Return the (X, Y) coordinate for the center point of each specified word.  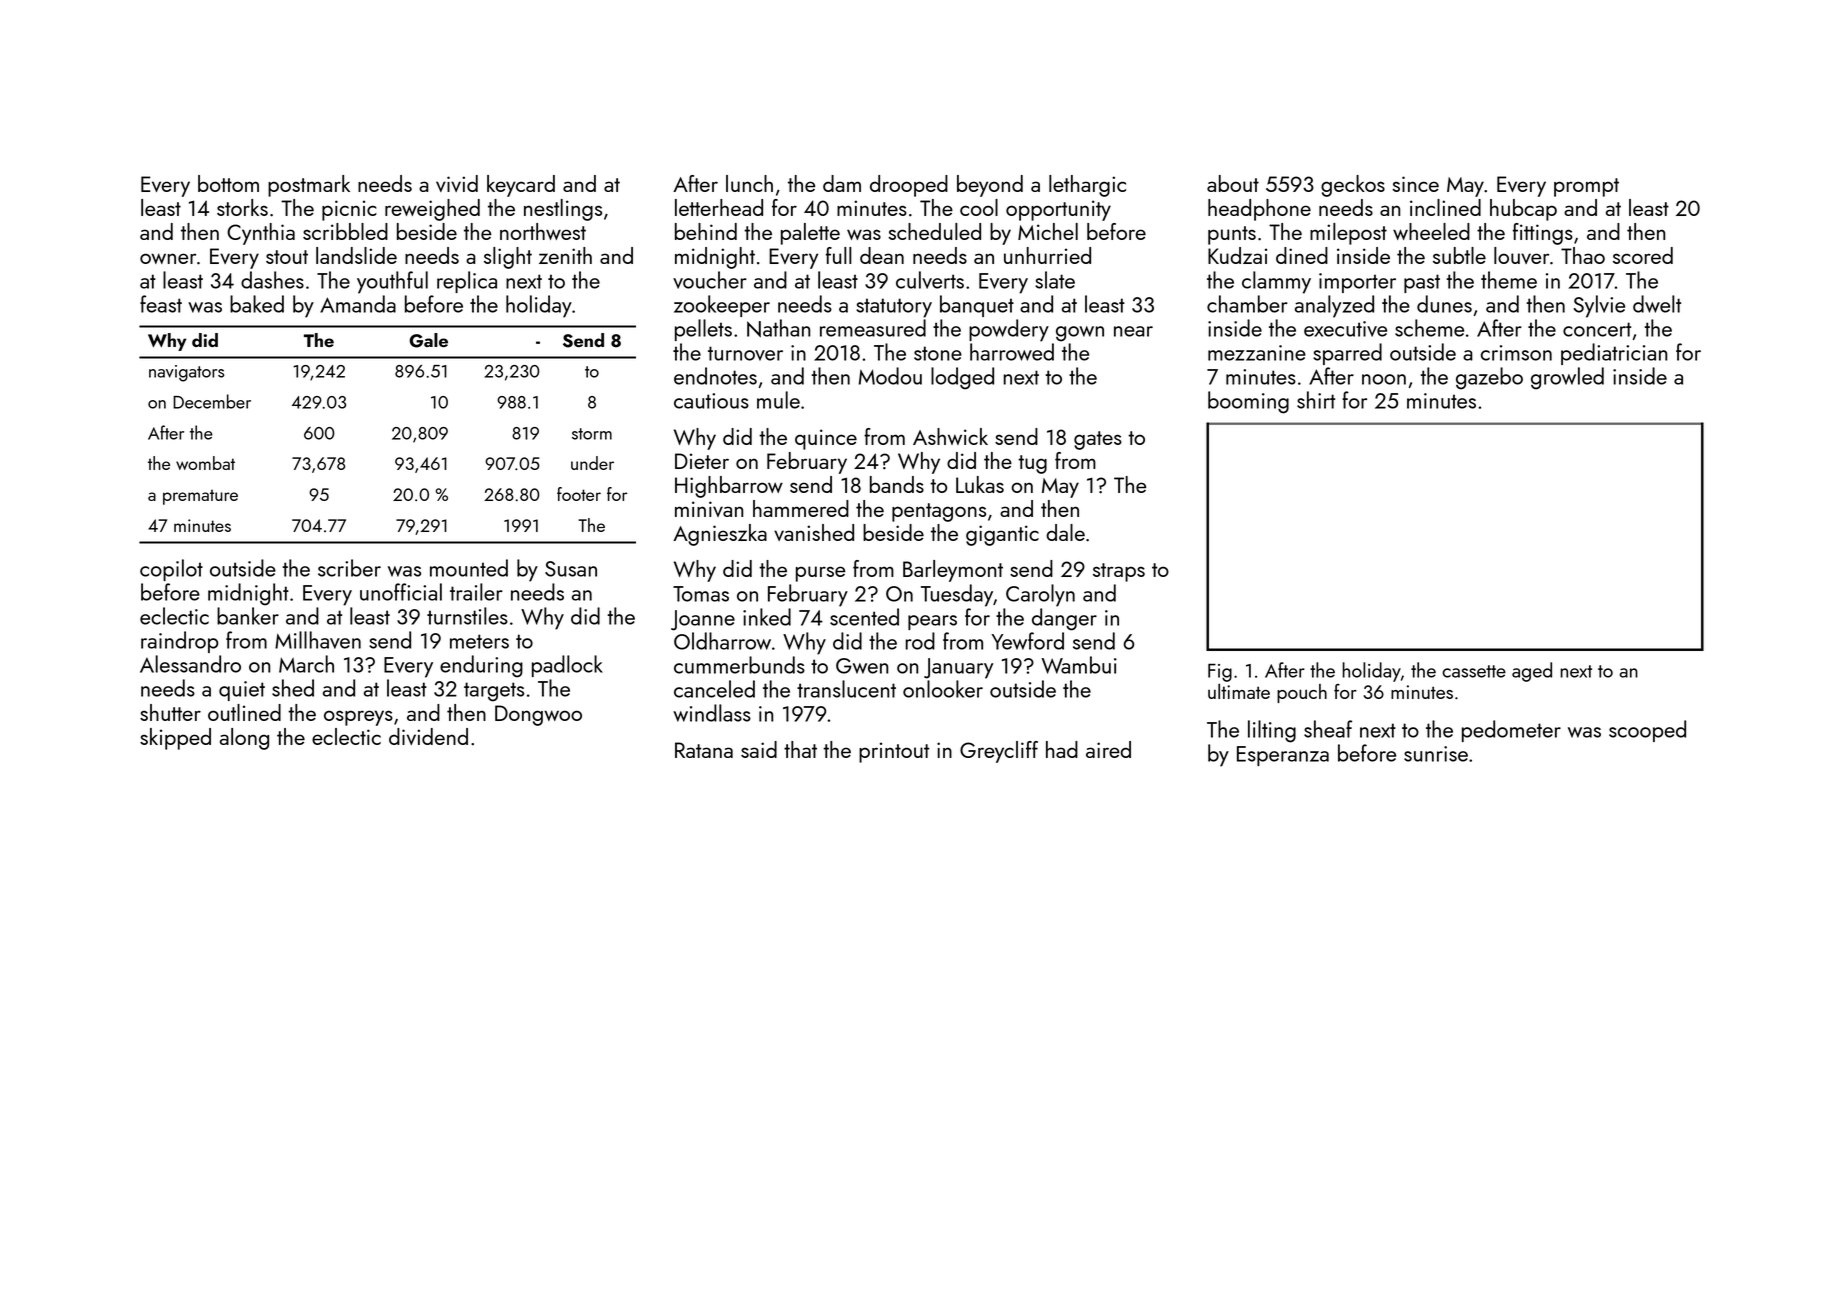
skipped (175, 739)
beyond (990, 186)
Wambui (1079, 665)
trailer (476, 592)
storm (592, 434)
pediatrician (1614, 354)
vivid (457, 183)
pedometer (1511, 731)
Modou (890, 376)
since (1415, 184)
